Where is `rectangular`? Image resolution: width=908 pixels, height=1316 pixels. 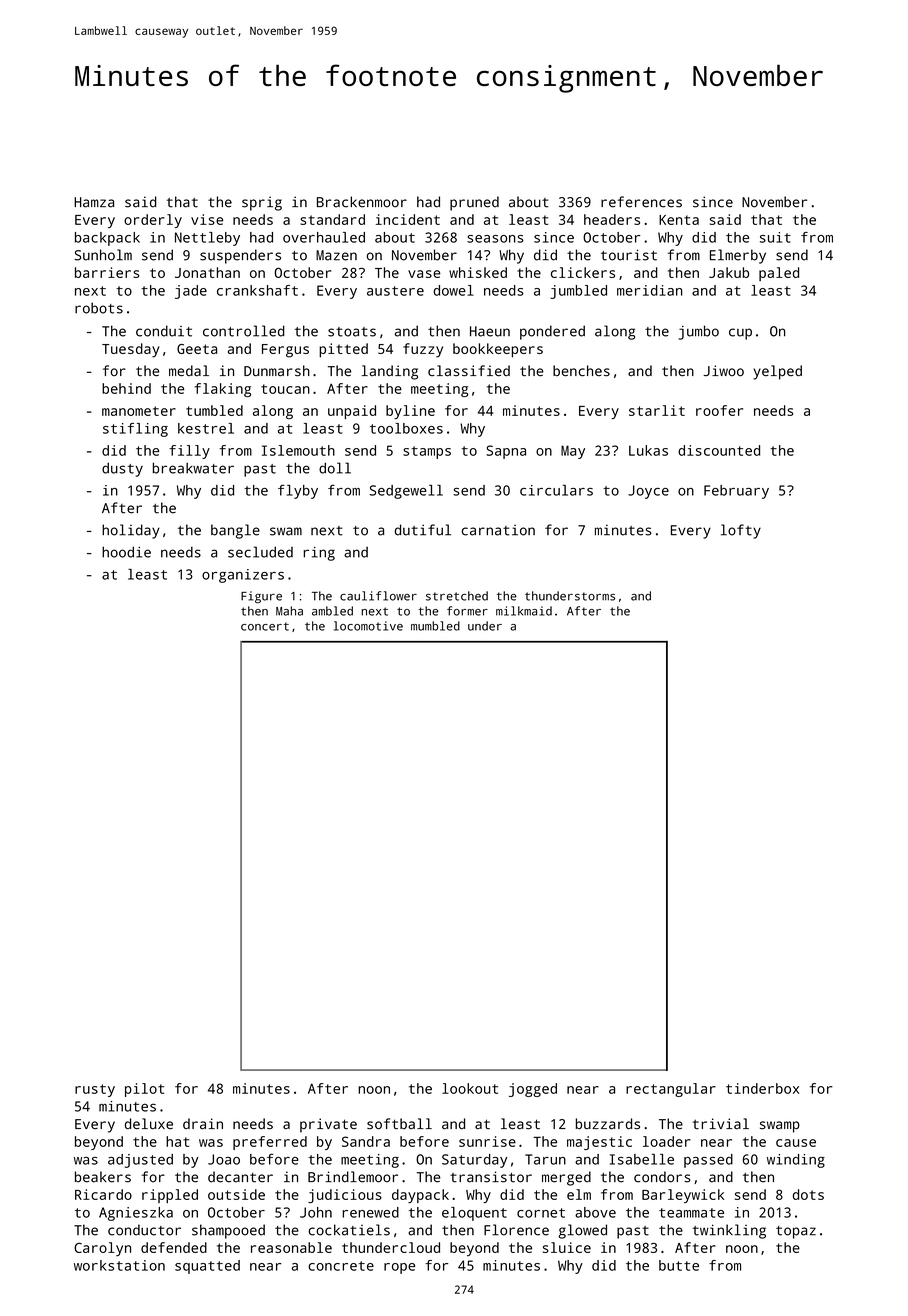 rectangular is located at coordinates (671, 1090).
